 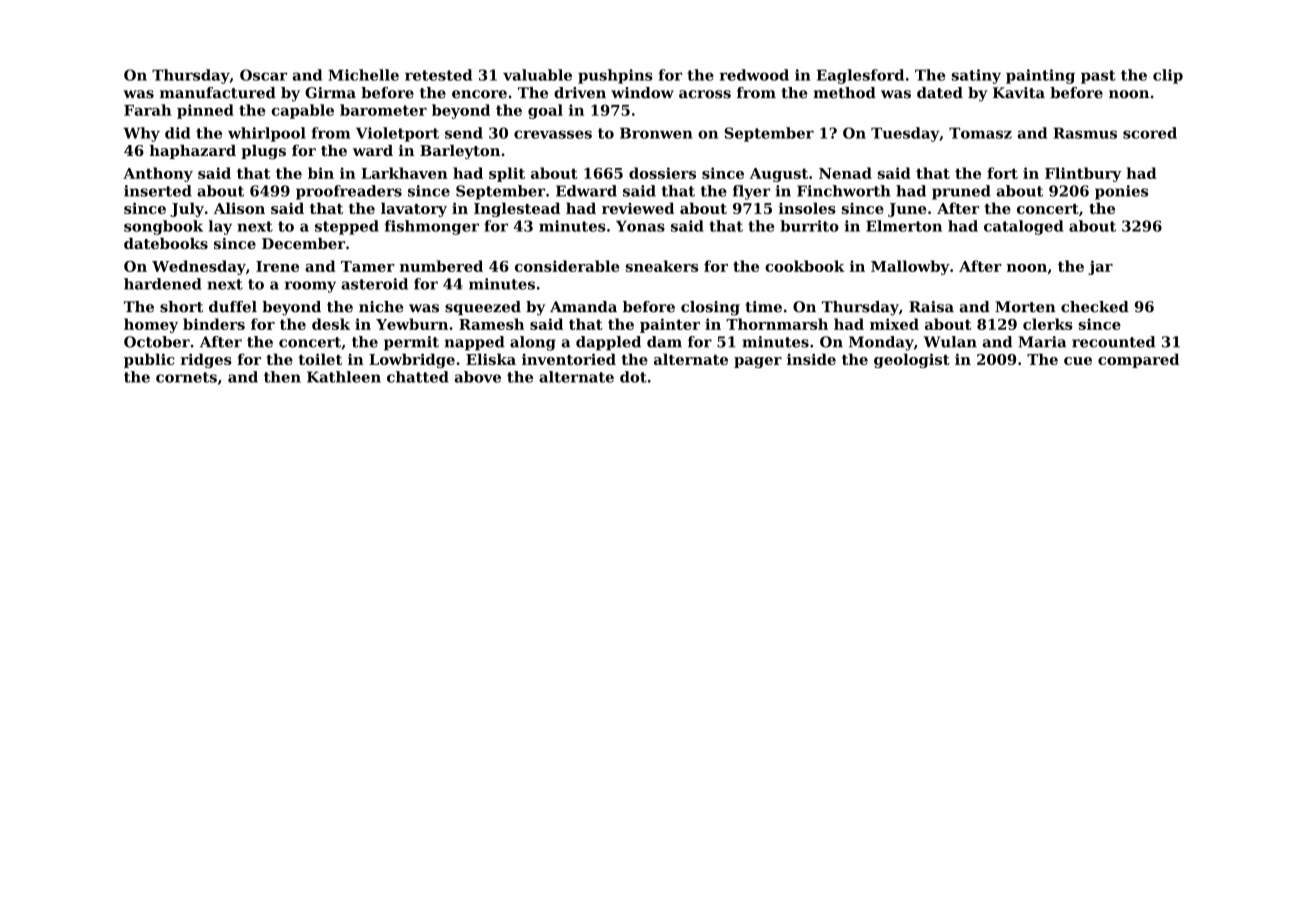 I want to click on Farah, so click(x=147, y=110).
